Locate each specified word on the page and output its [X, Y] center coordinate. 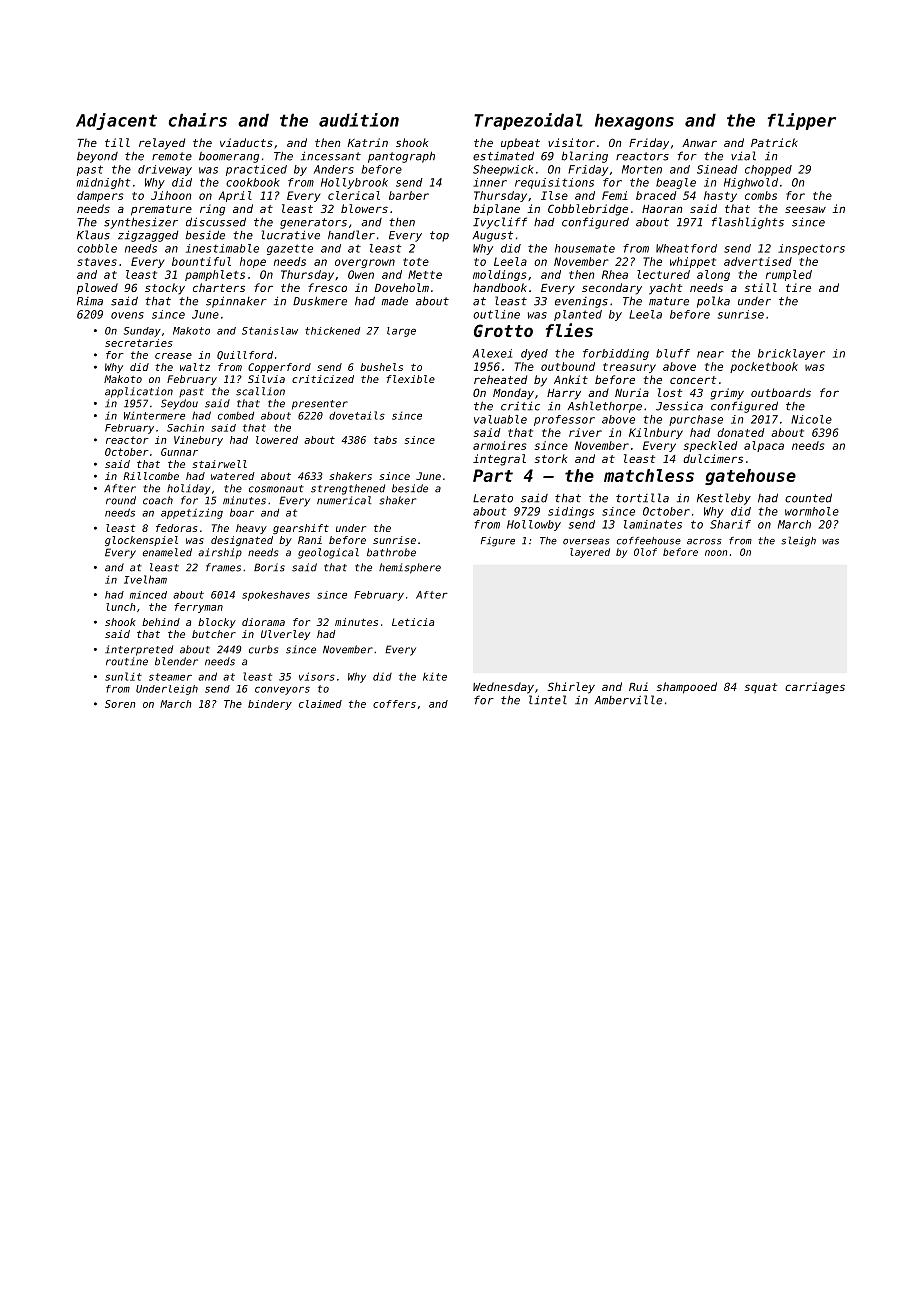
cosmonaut [276, 489]
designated [242, 541]
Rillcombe [151, 476]
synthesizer [141, 223]
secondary [612, 289]
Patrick [774, 142]
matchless [649, 475]
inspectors [811, 249]
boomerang [229, 157]
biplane [496, 210]
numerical [344, 500]
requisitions [554, 183]
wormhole [812, 511]
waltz [195, 367]
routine [127, 661]
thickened [332, 331]
